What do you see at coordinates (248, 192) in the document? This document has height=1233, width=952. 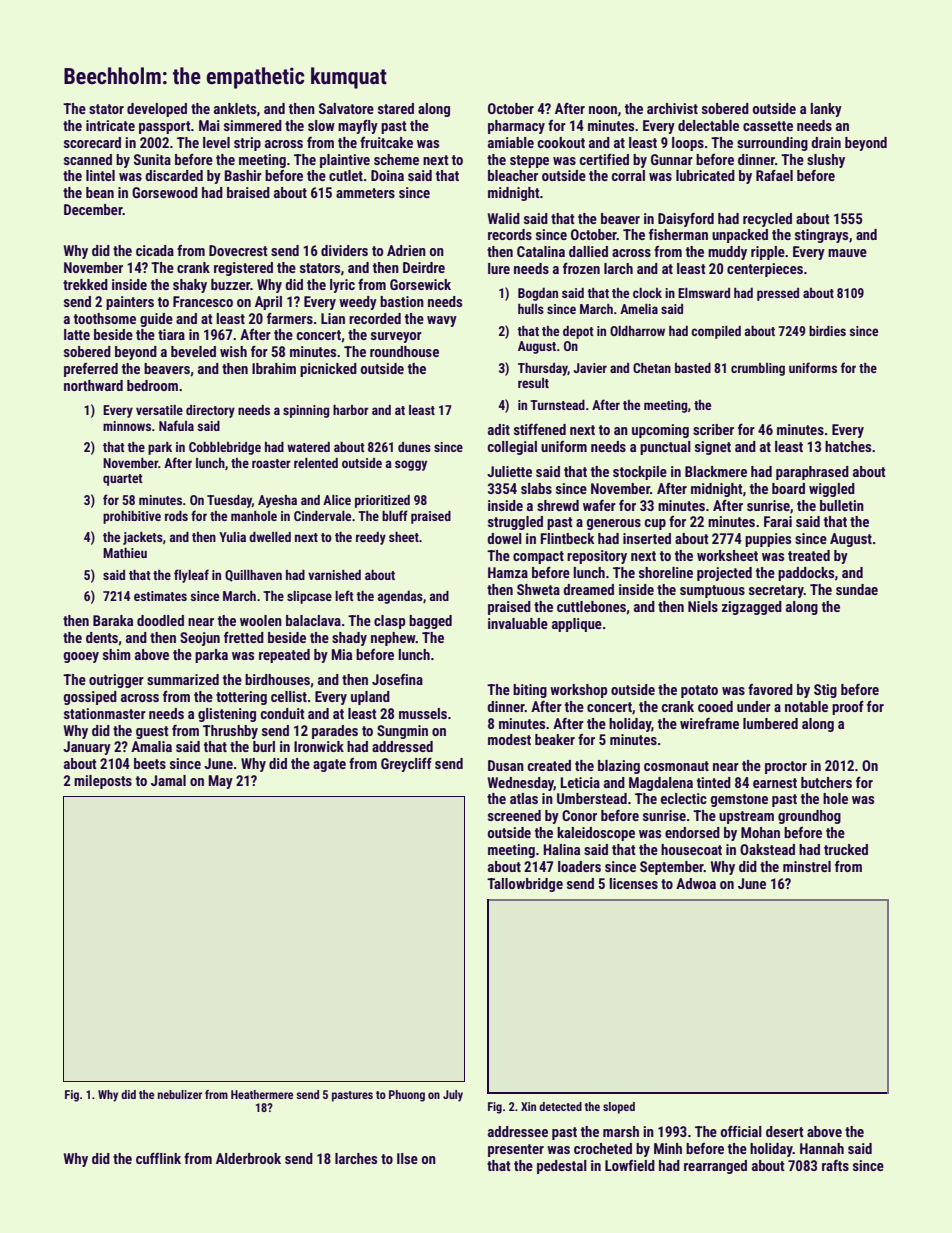 I see `braised` at bounding box center [248, 192].
